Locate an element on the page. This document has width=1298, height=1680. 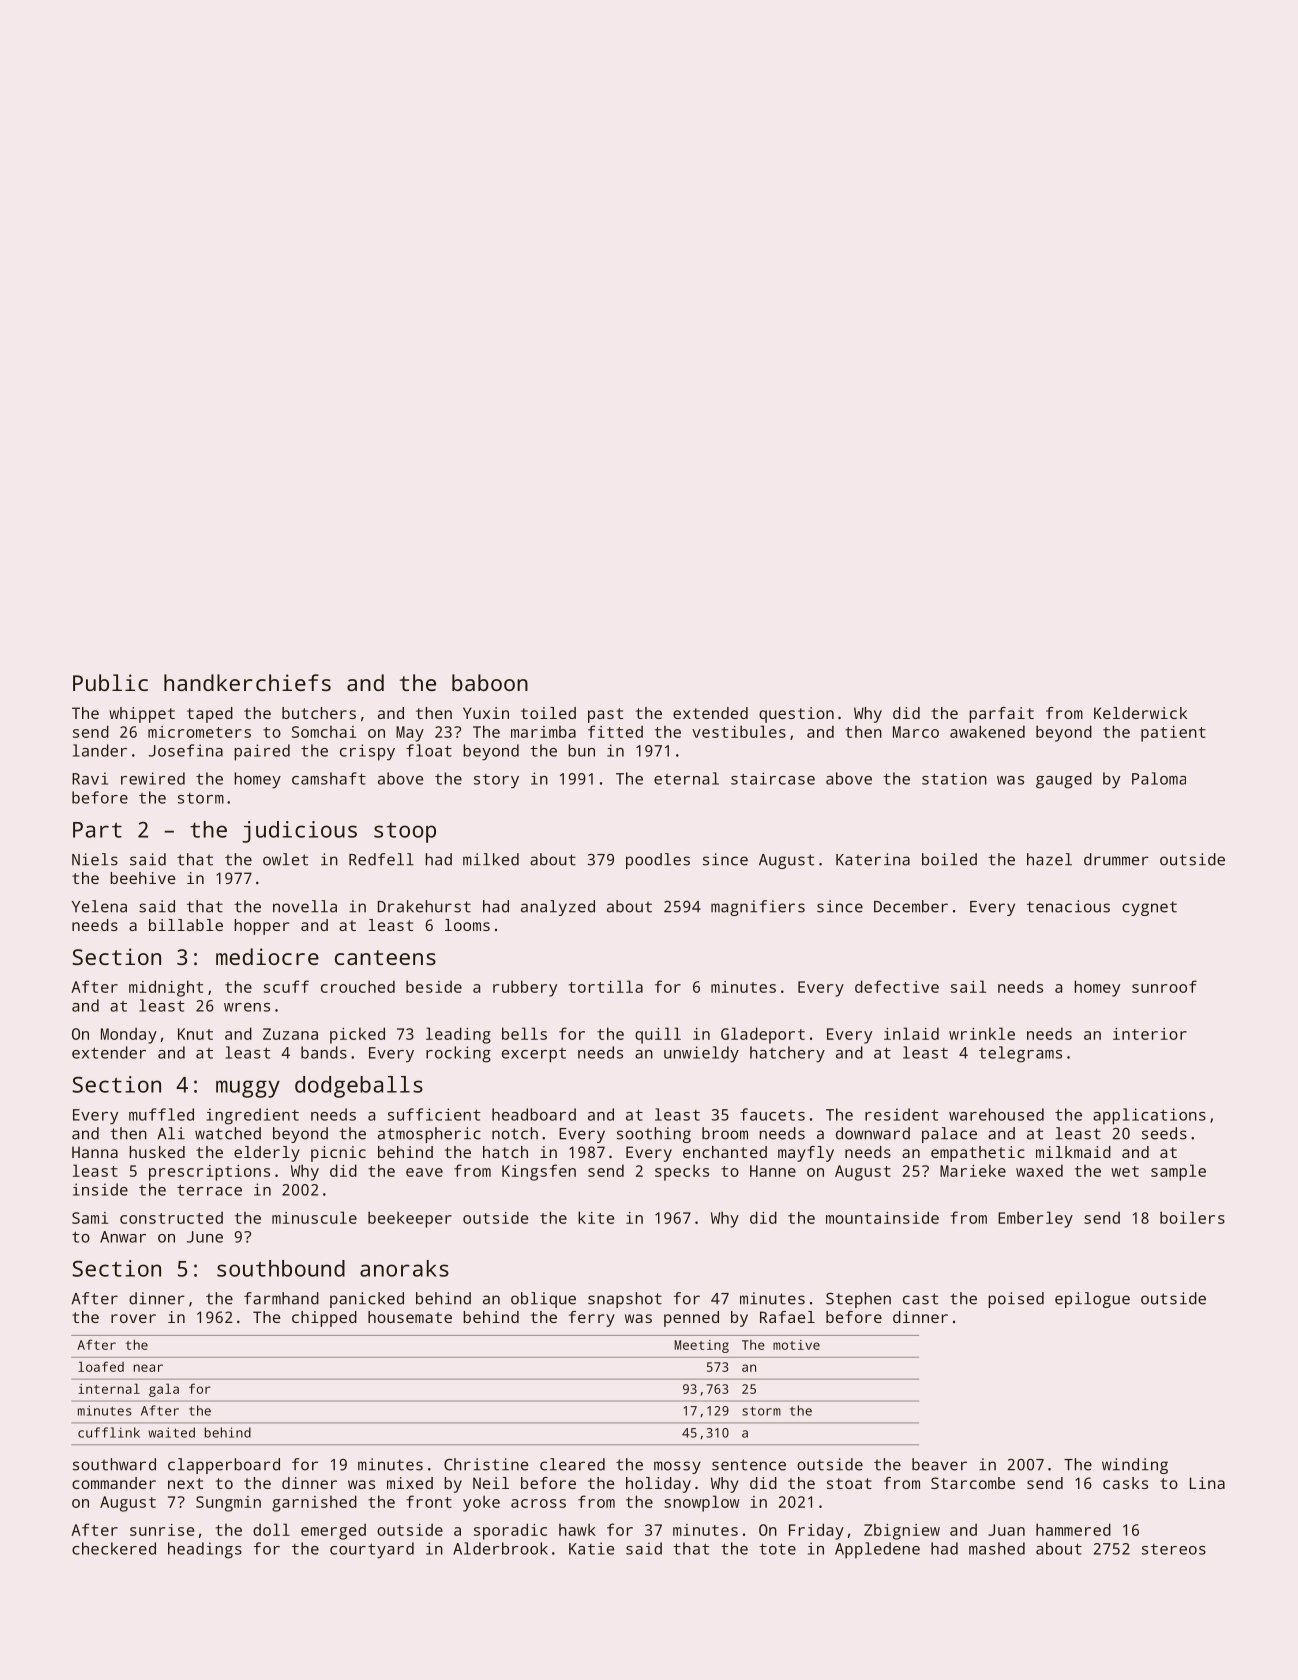
soothing is located at coordinates (654, 1135).
